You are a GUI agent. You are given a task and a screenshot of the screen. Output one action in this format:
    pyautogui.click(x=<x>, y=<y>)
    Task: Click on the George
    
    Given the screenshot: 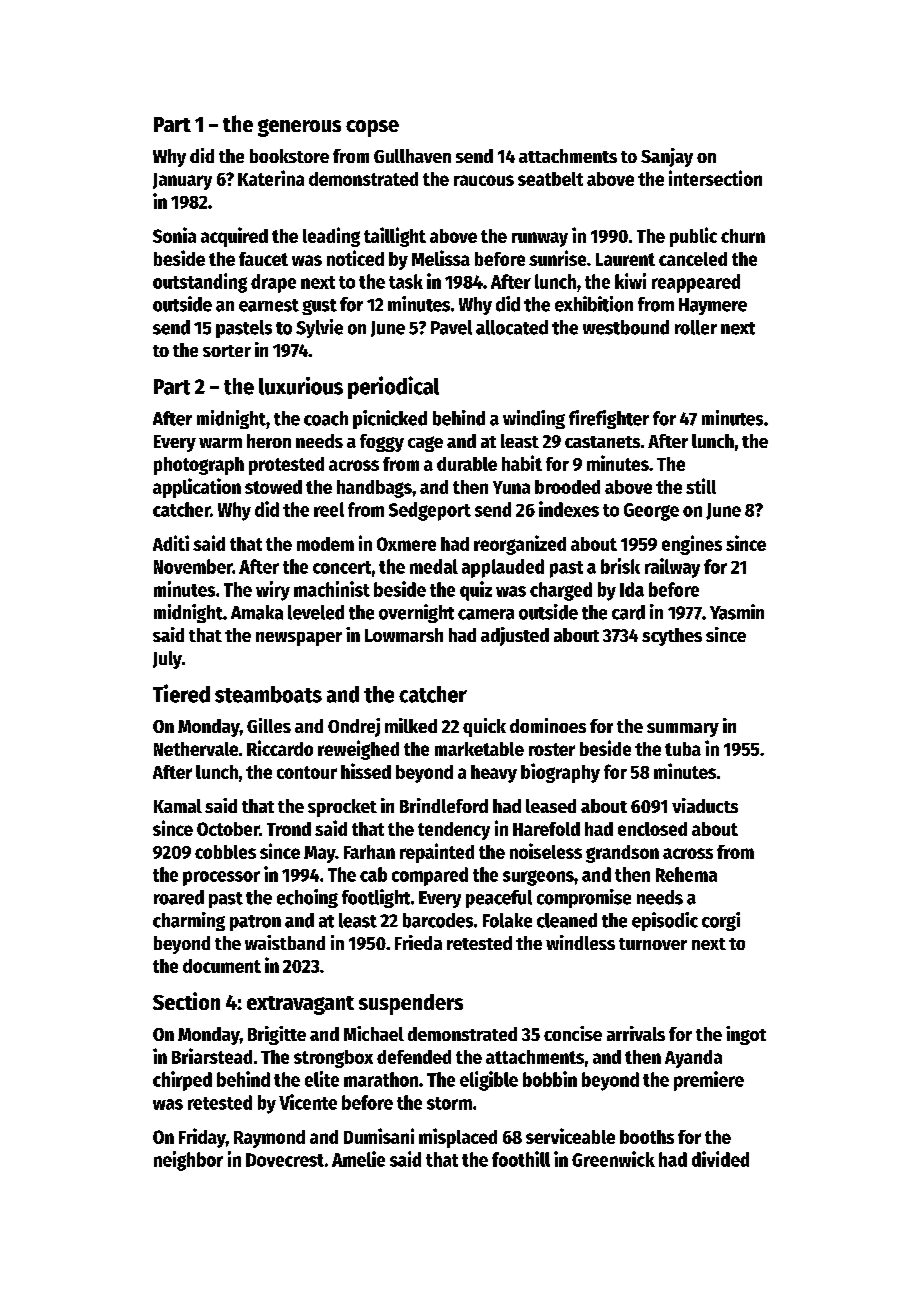 What is the action you would take?
    pyautogui.click(x=651, y=512)
